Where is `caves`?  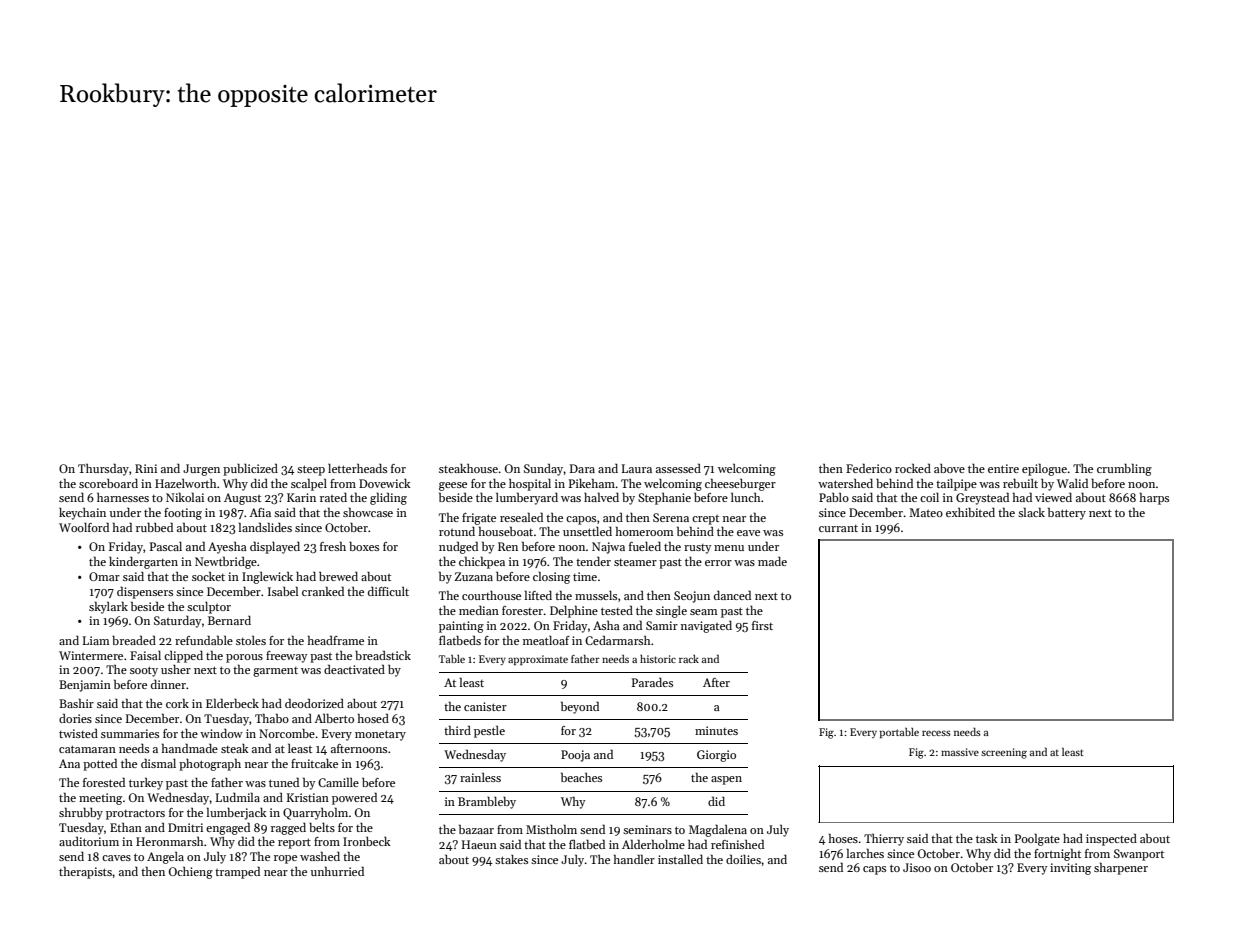 caves is located at coordinates (116, 858).
